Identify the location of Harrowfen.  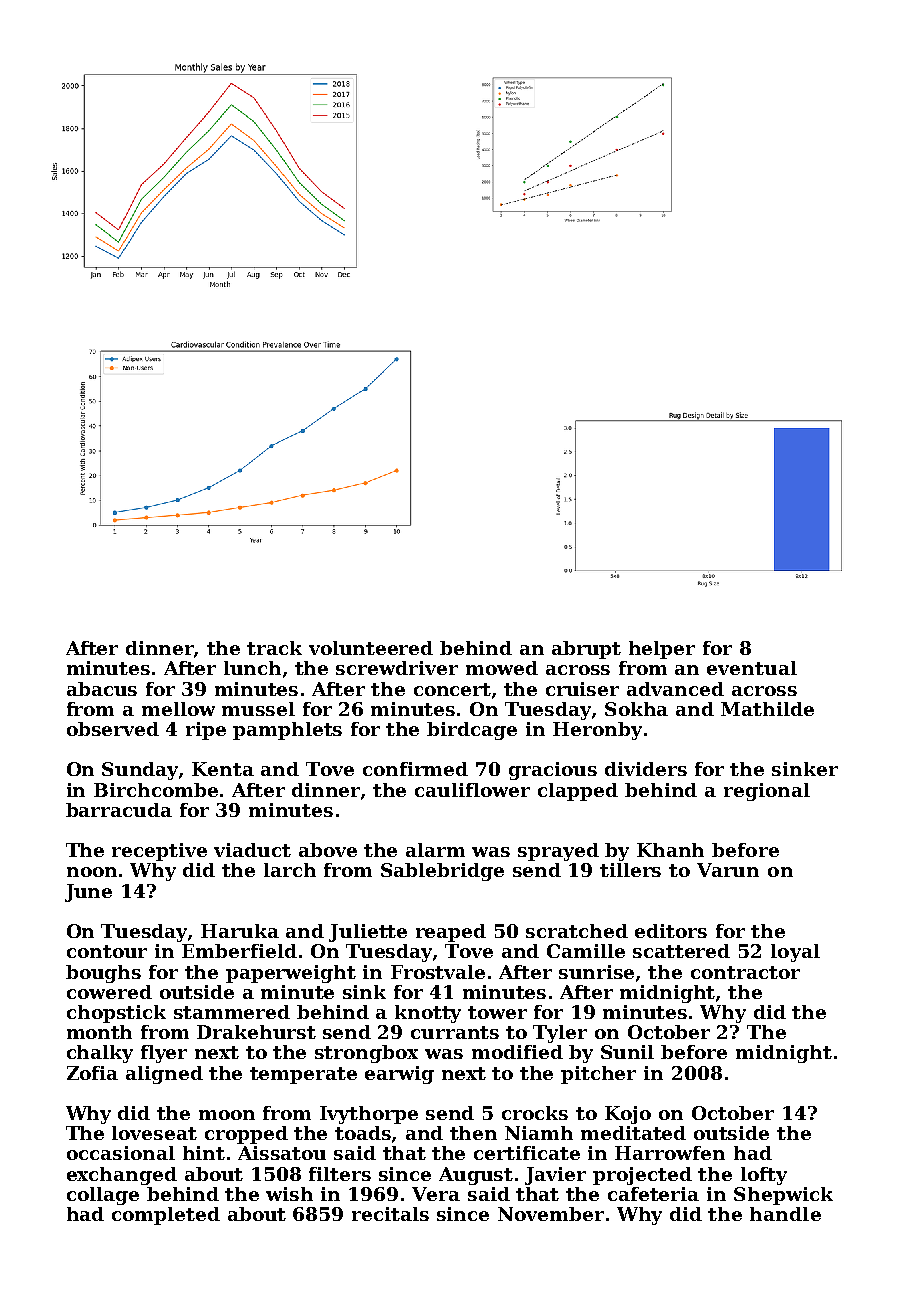
(670, 1153).
